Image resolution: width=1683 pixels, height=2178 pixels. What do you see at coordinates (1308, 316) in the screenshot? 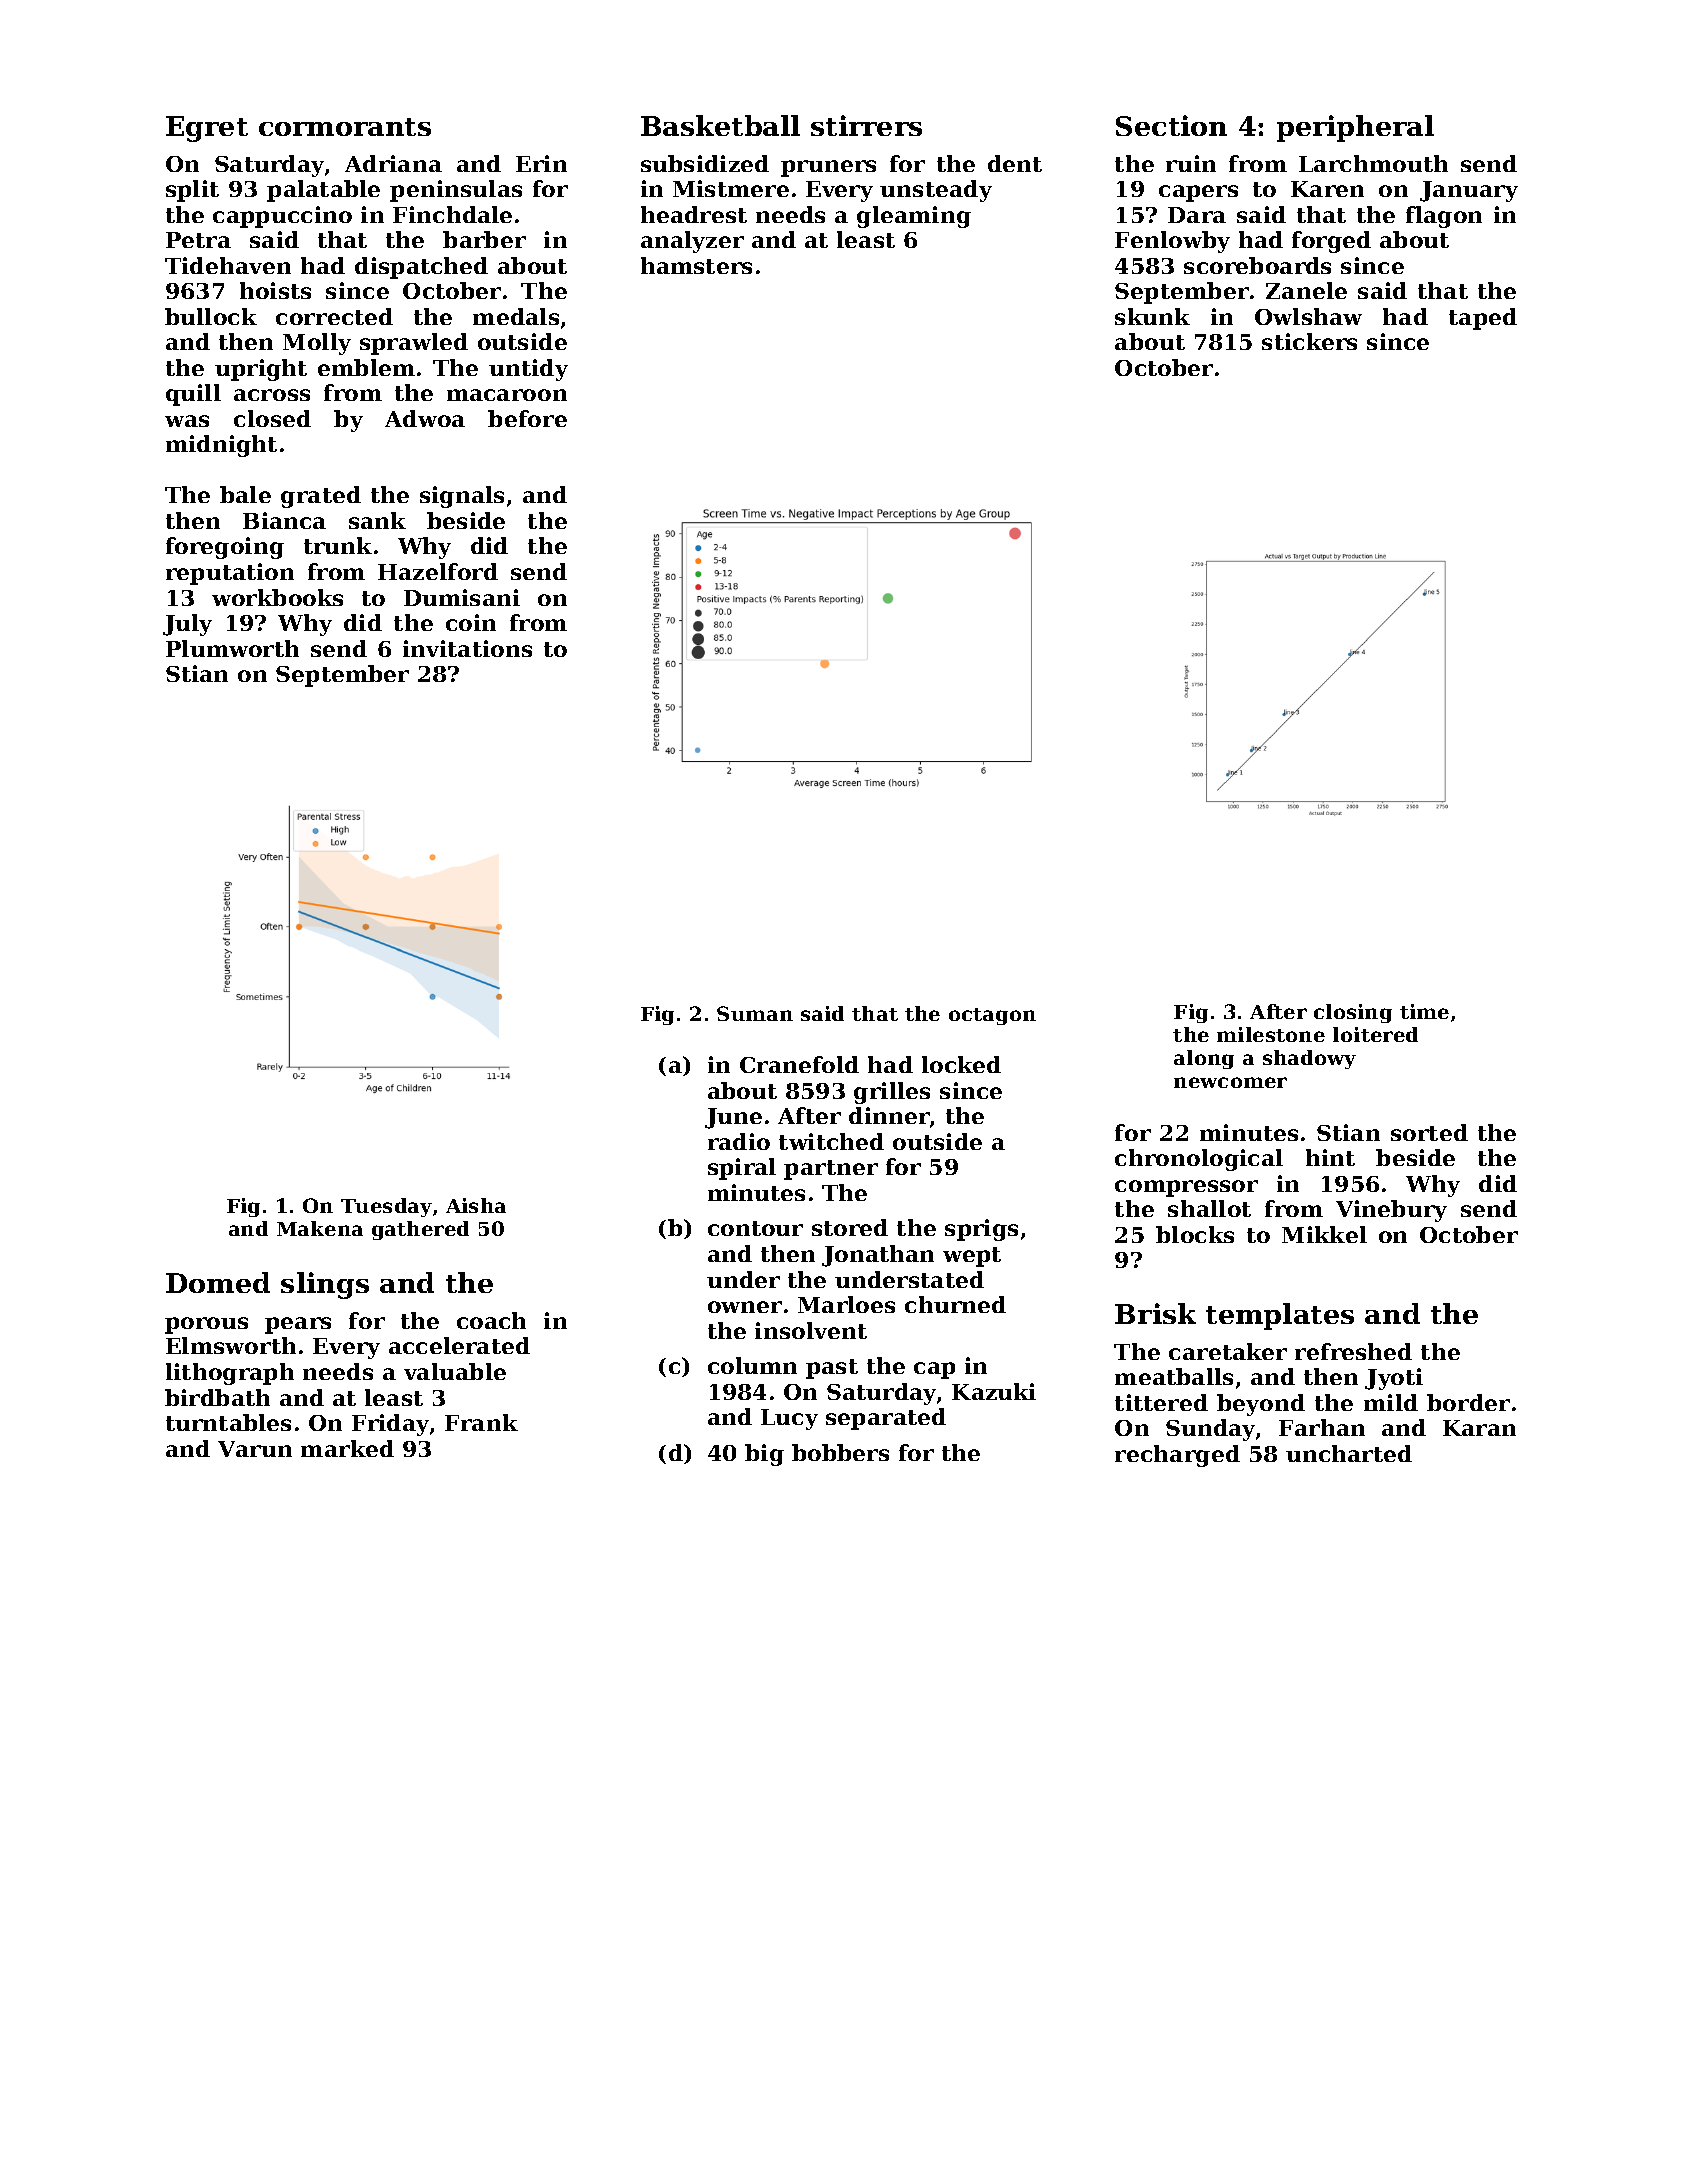
I see `Owlshaw` at bounding box center [1308, 316].
